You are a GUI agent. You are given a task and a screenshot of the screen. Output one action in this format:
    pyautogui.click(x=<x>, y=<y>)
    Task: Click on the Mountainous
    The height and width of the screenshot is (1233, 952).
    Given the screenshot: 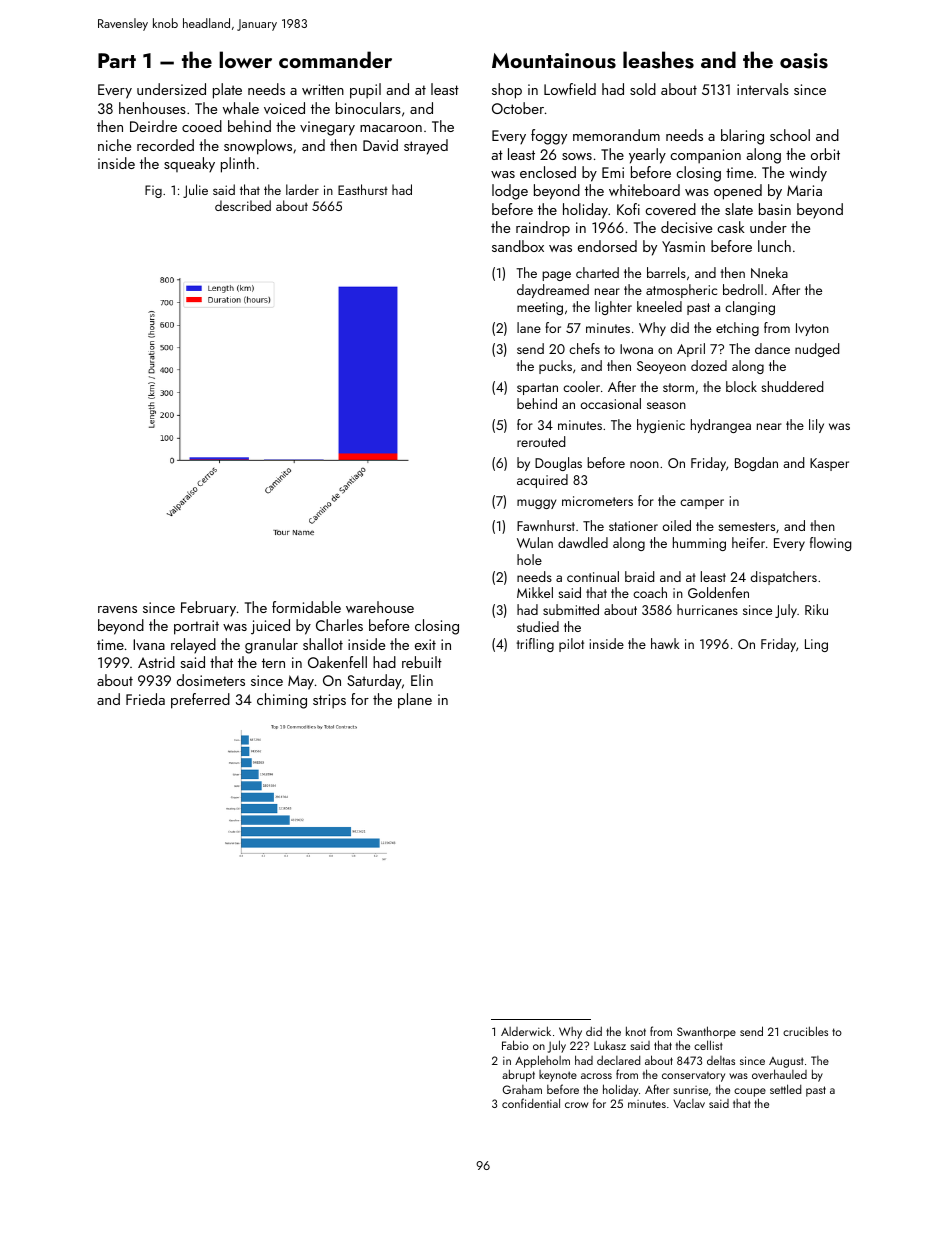 What is the action you would take?
    pyautogui.click(x=554, y=61)
